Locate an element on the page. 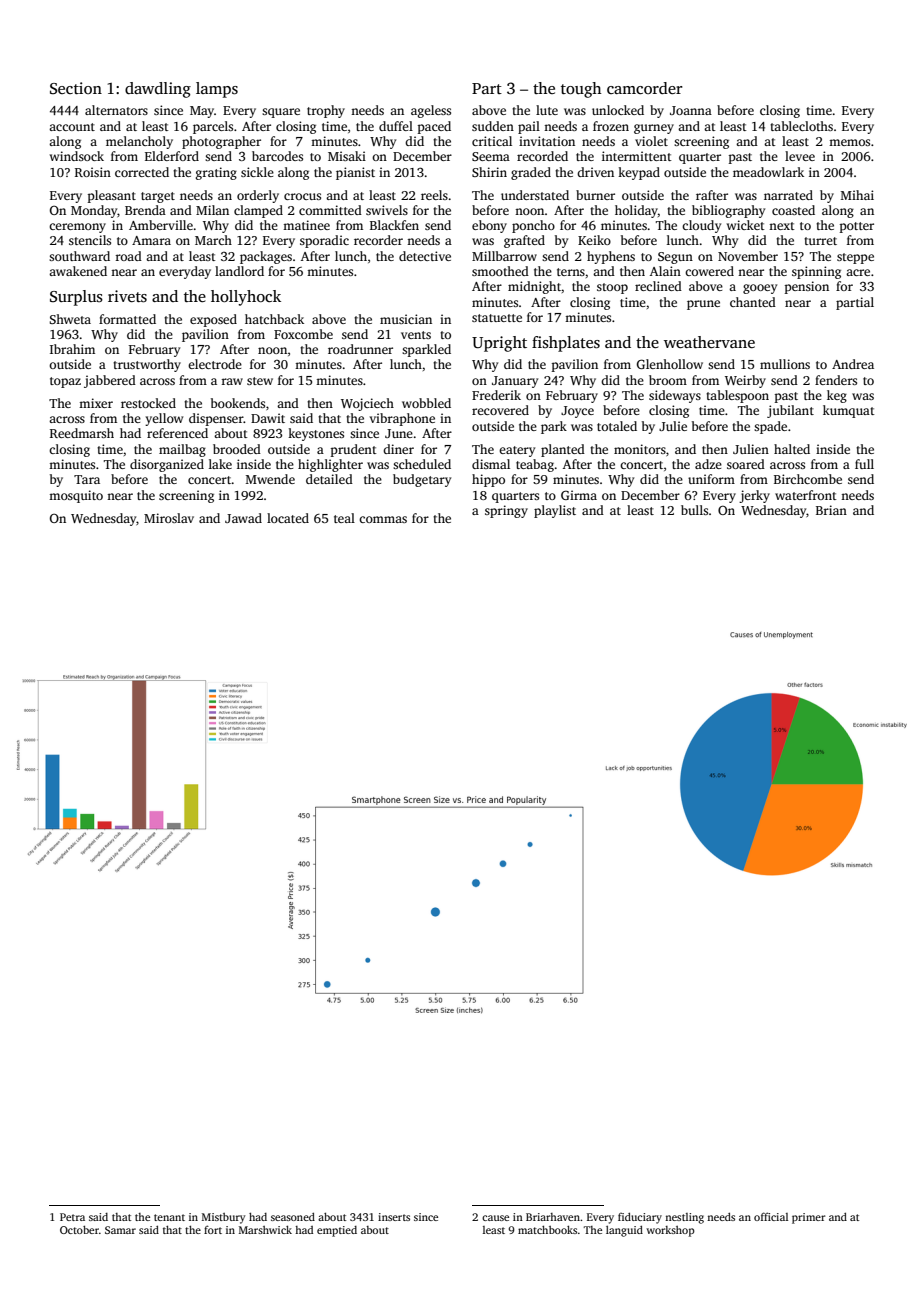 This page has width=924, height=1308. Petra is located at coordinates (72, 1217).
